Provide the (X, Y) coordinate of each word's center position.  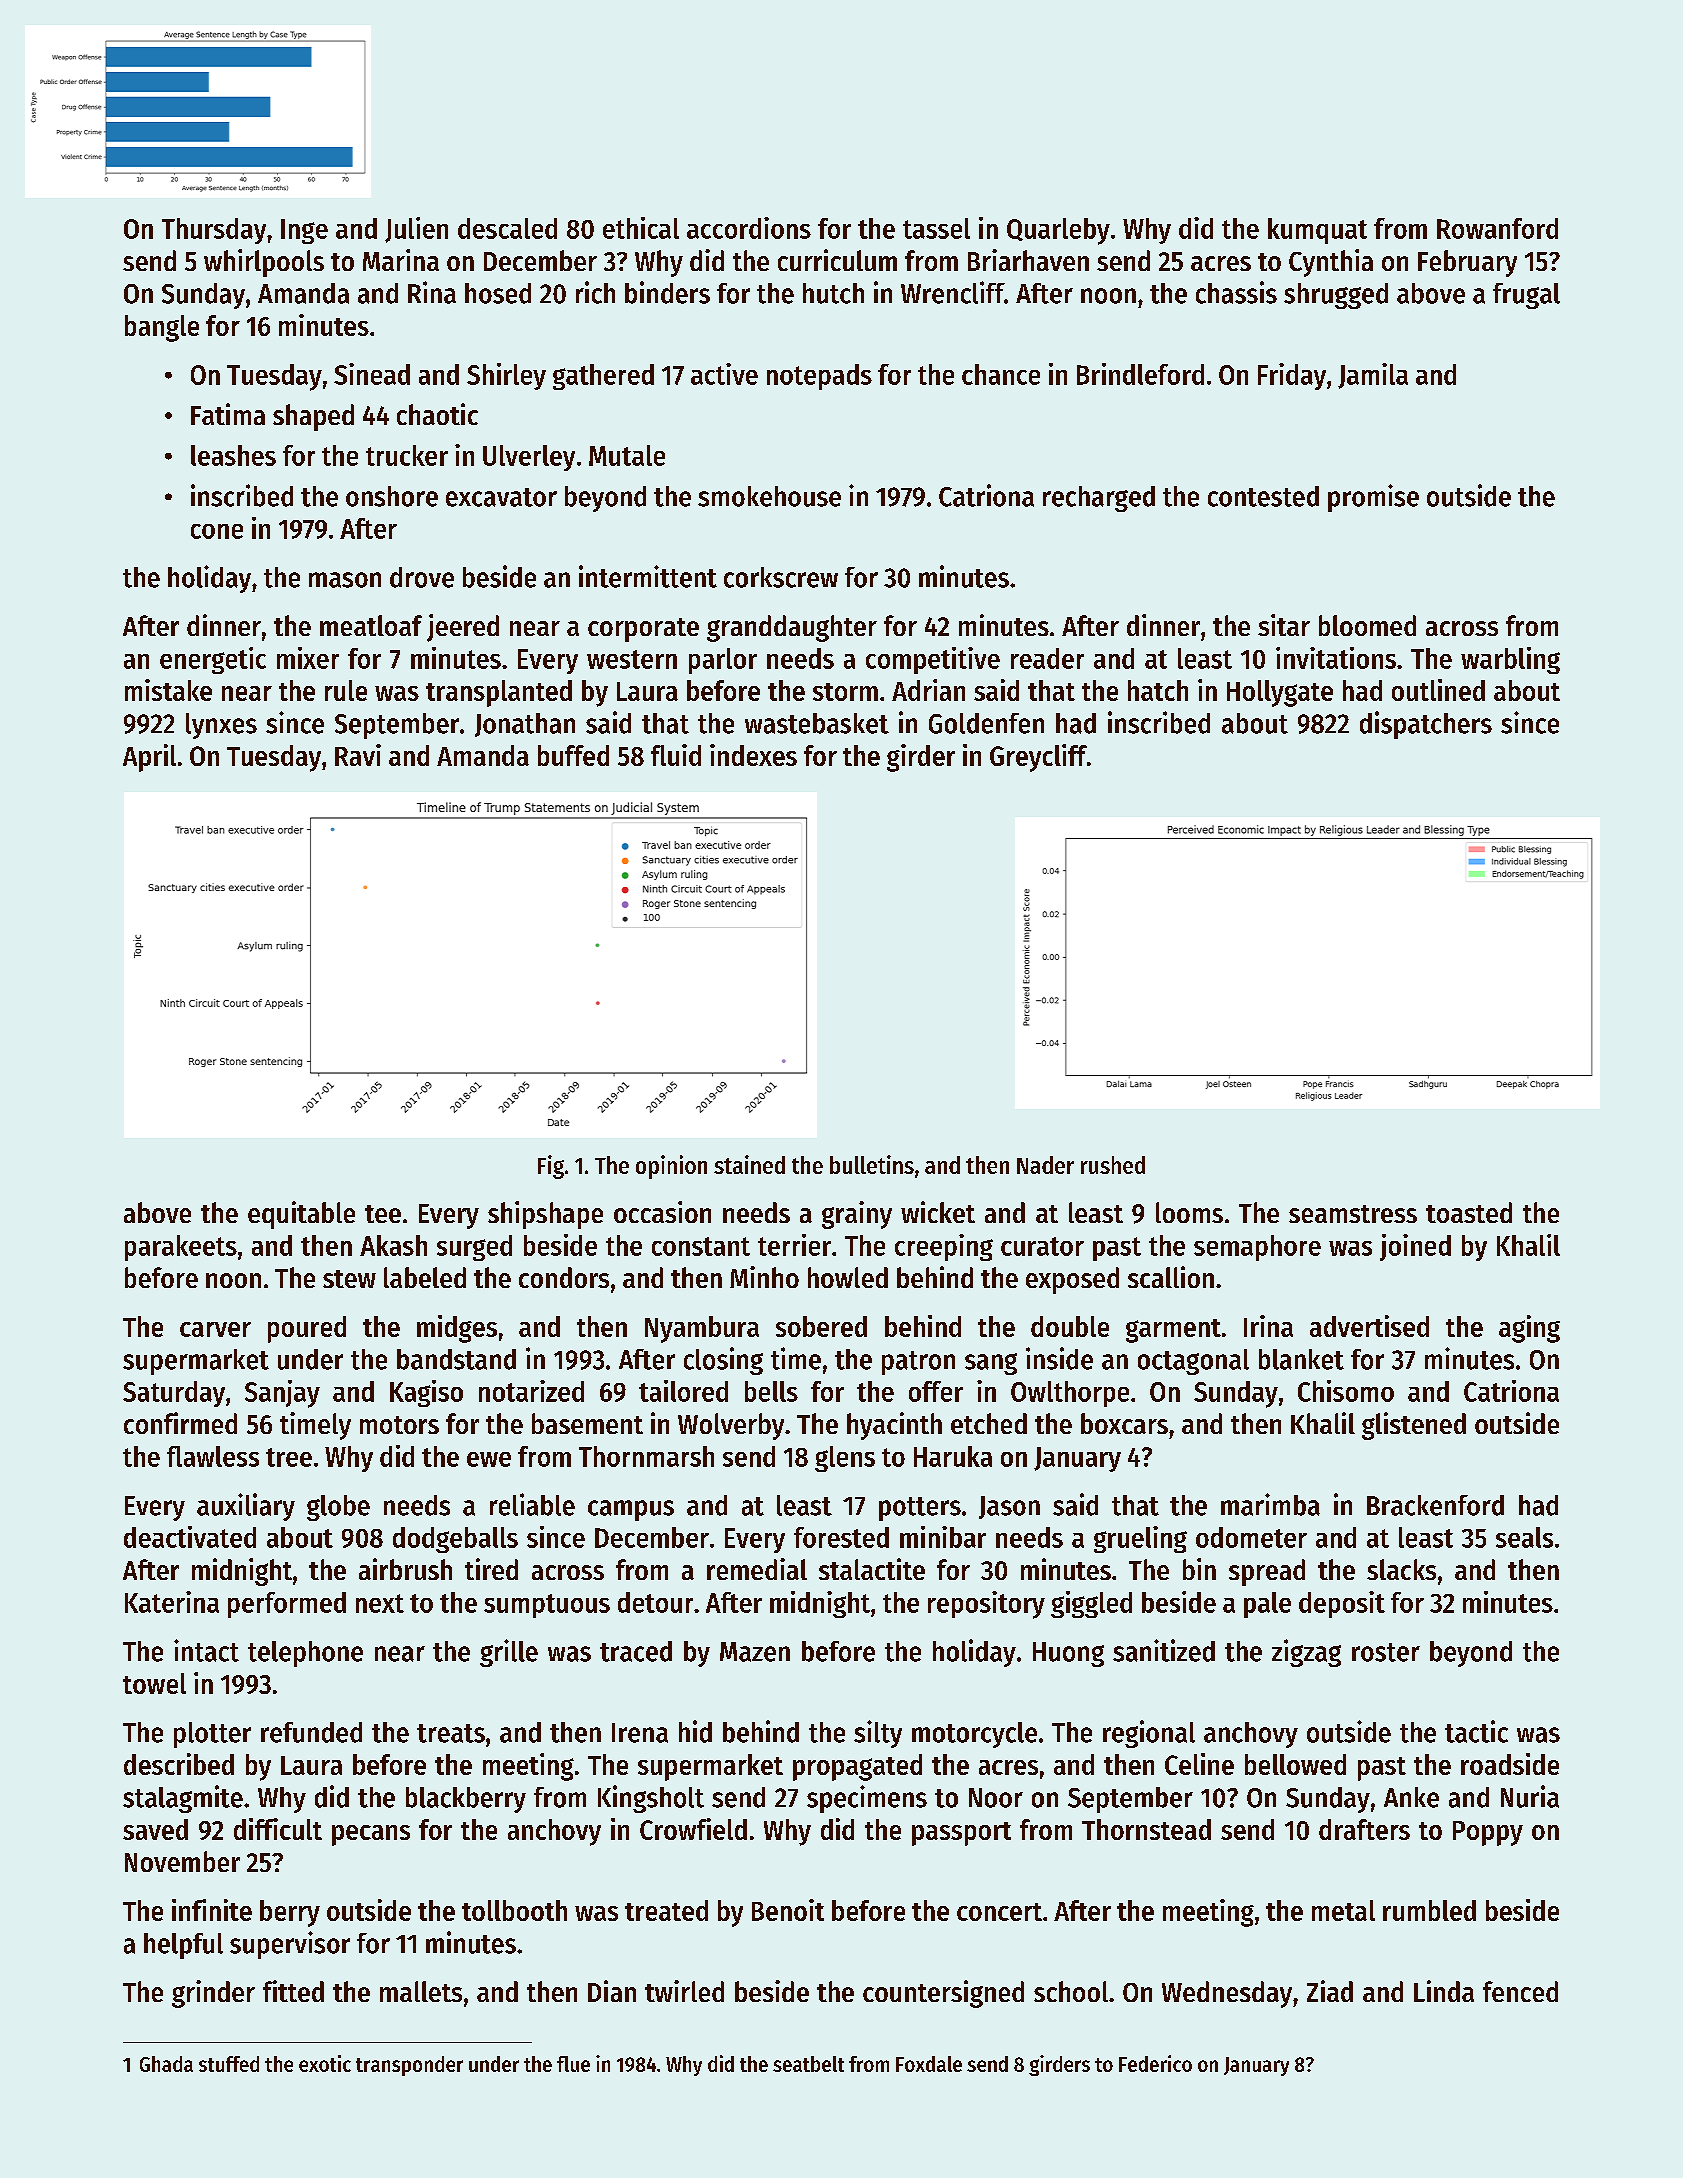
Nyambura (702, 1329)
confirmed (180, 1423)
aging (1529, 1329)
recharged (1099, 499)
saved (155, 1829)
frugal (1526, 296)
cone (217, 531)
